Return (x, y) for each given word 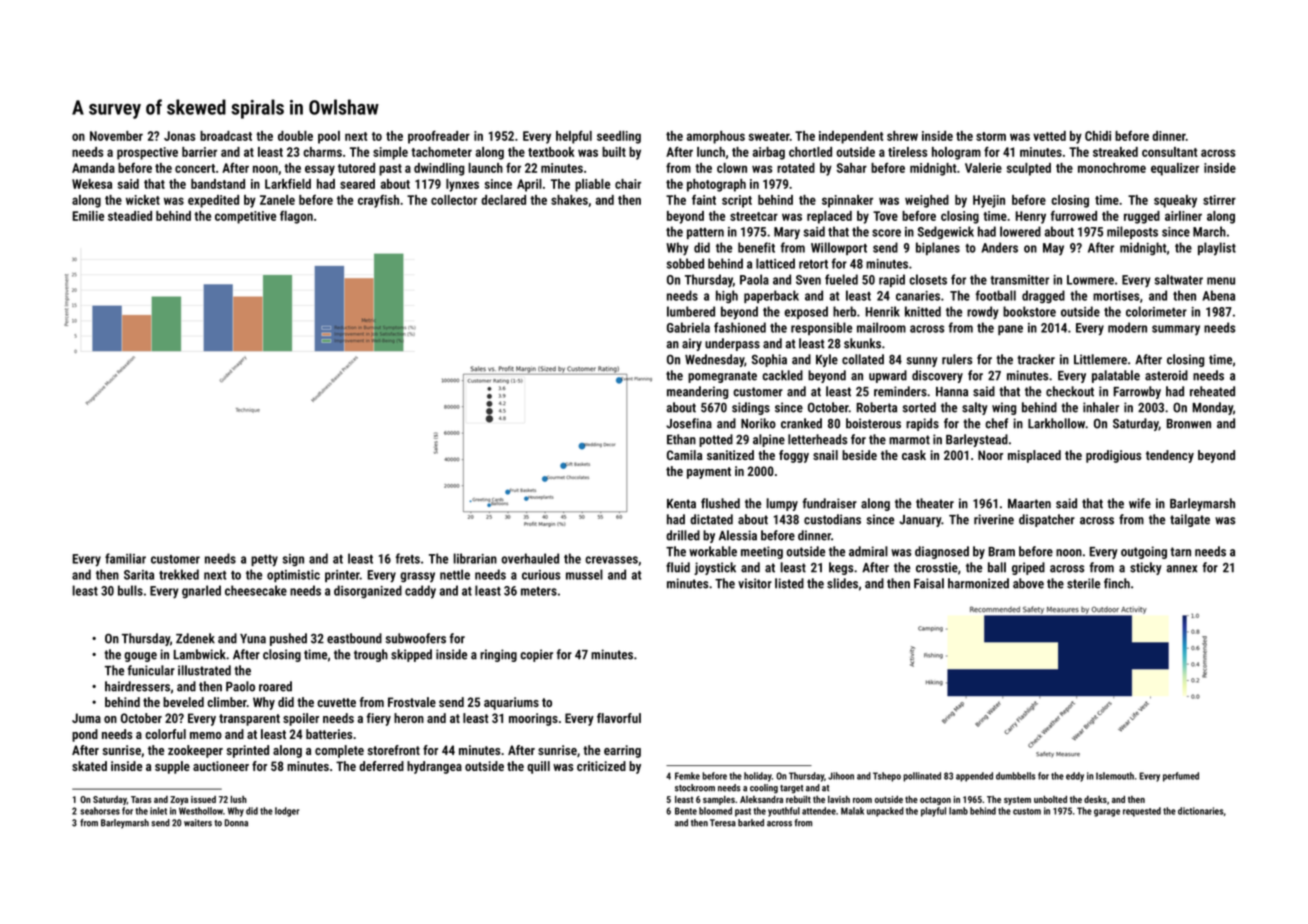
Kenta (681, 504)
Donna (236, 823)
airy (692, 344)
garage (1107, 813)
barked (751, 823)
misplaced (1034, 456)
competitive (245, 217)
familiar (125, 558)
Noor (990, 455)
